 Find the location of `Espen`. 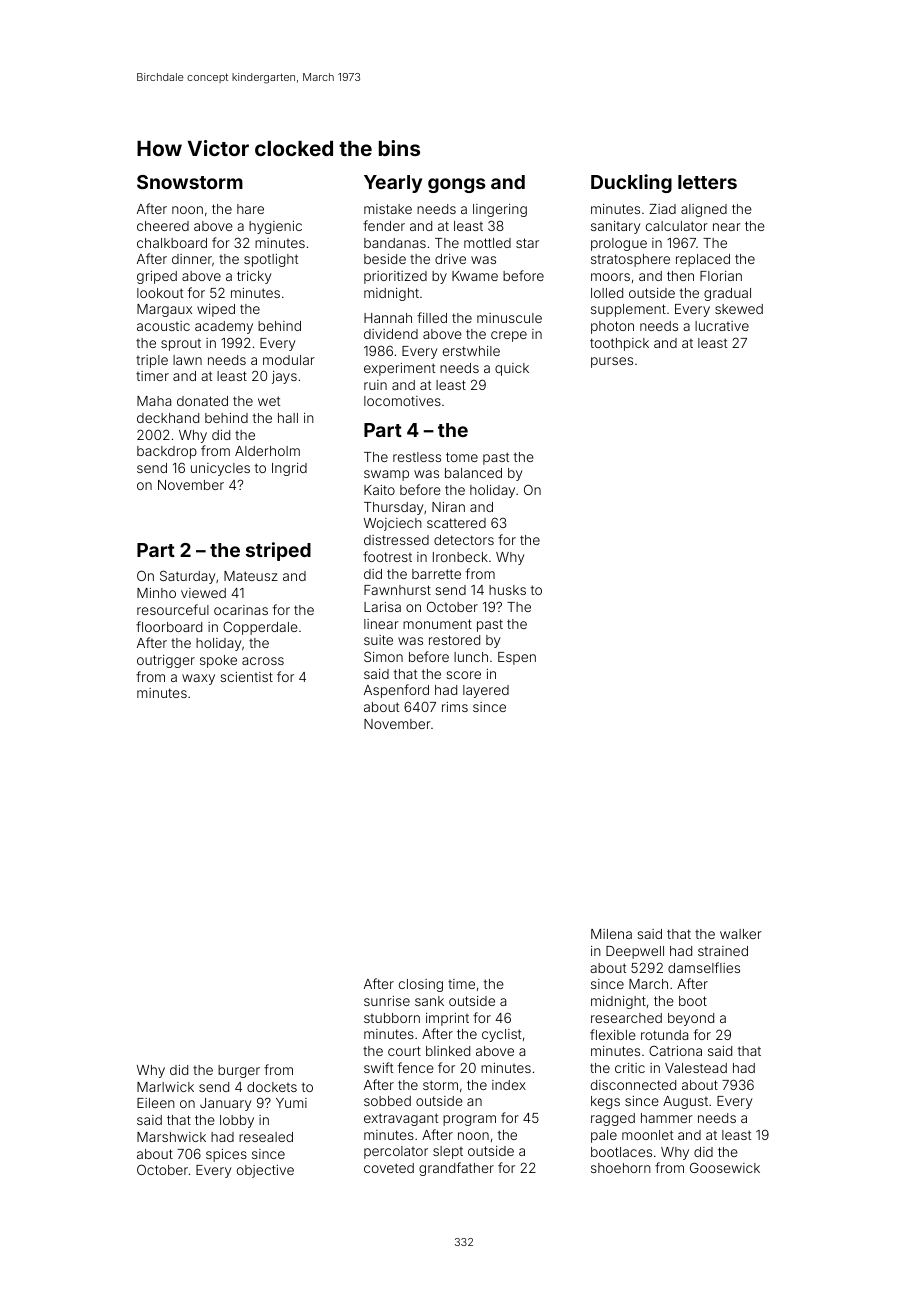

Espen is located at coordinates (517, 658).
